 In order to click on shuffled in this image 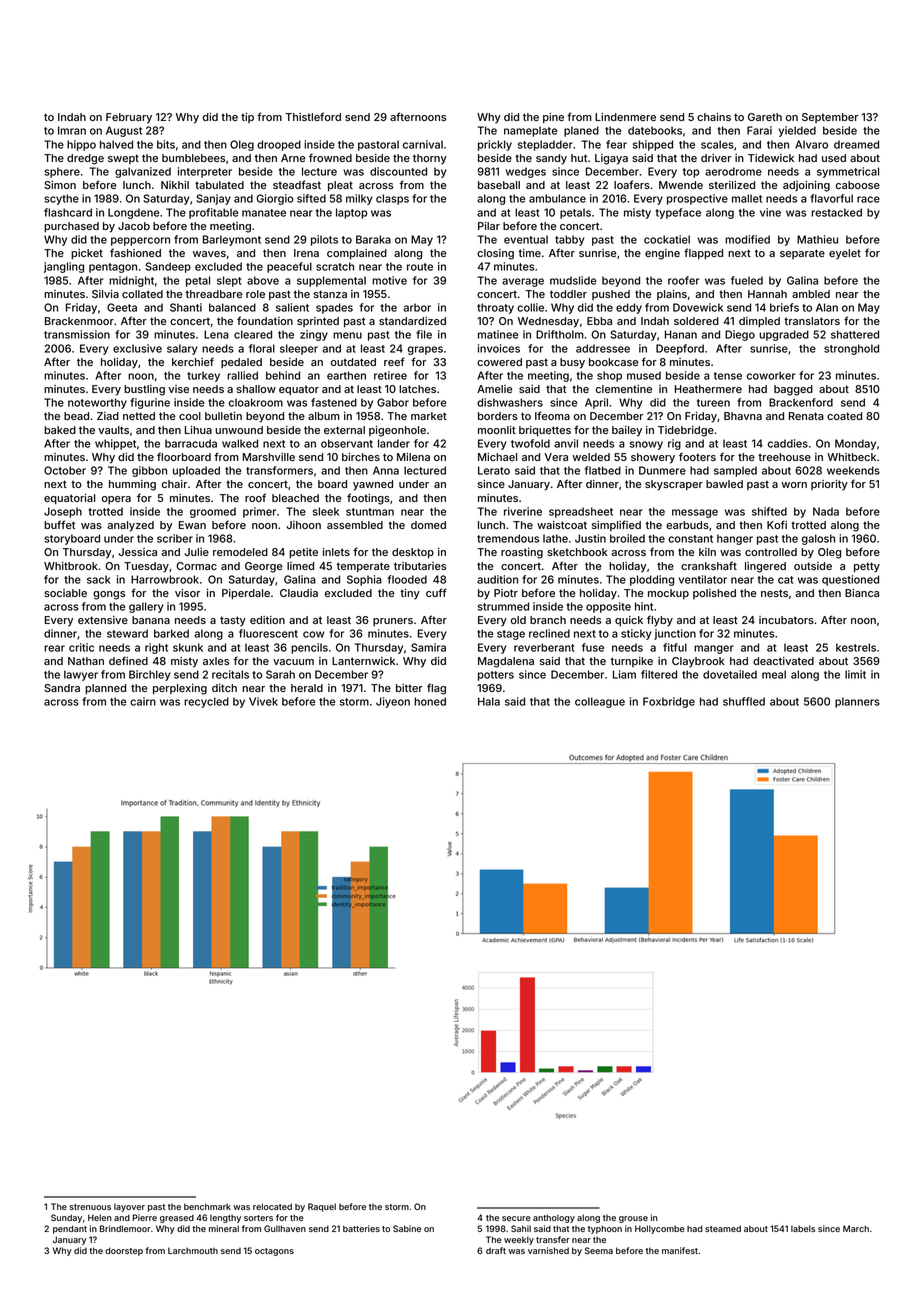, I will do `click(744, 701)`.
